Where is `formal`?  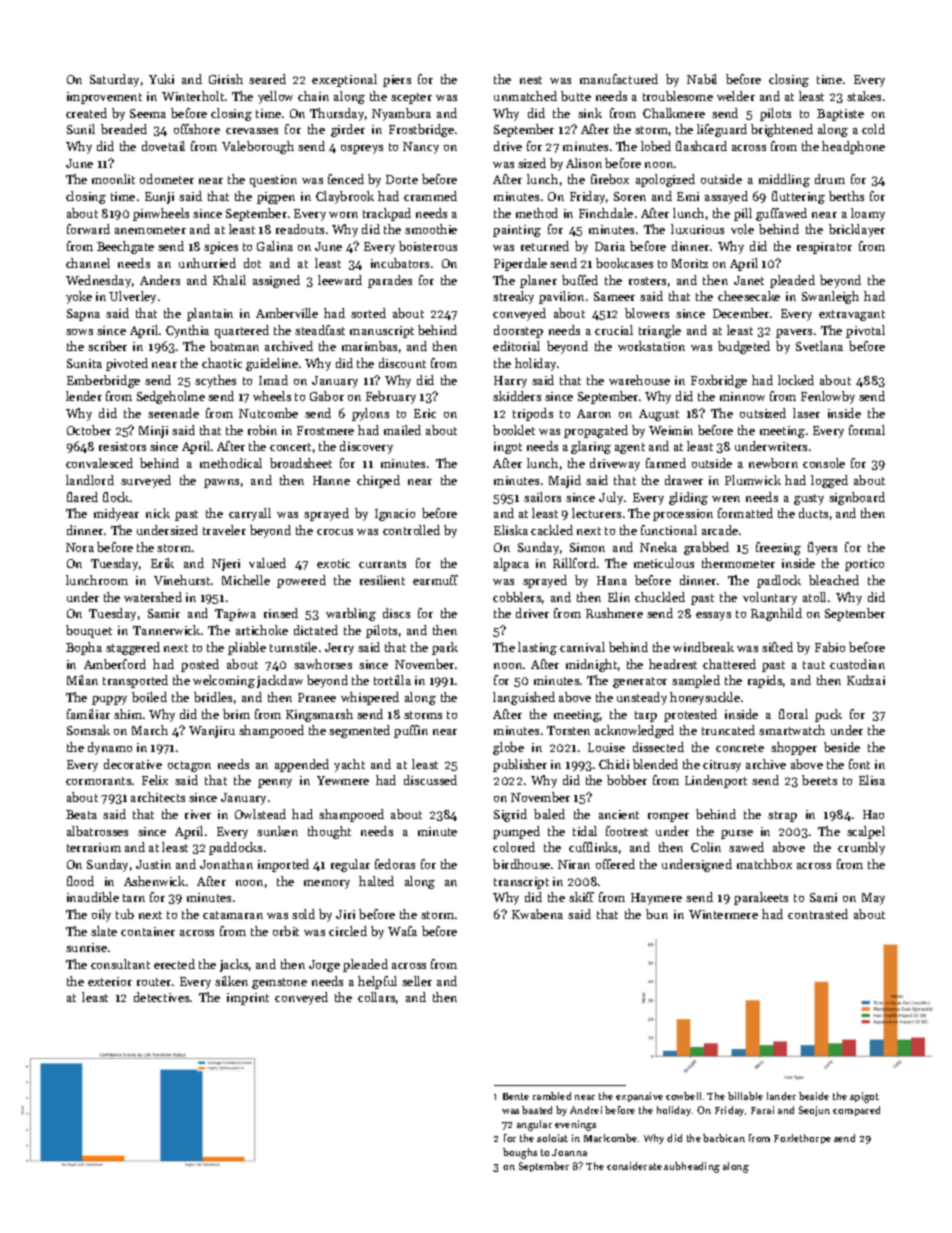
formal is located at coordinates (867, 430).
